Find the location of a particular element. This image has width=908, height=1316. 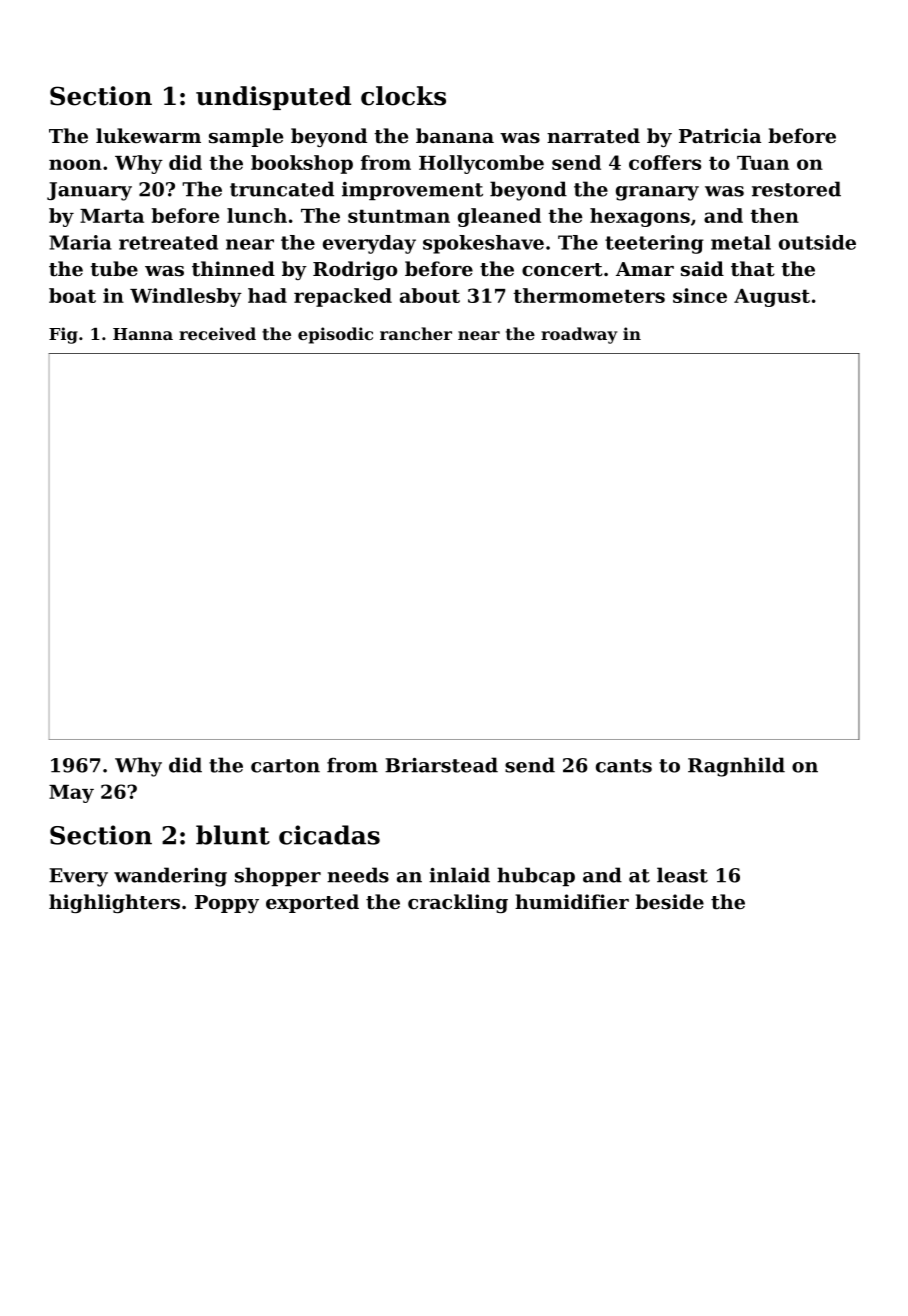

clocks is located at coordinates (403, 96).
